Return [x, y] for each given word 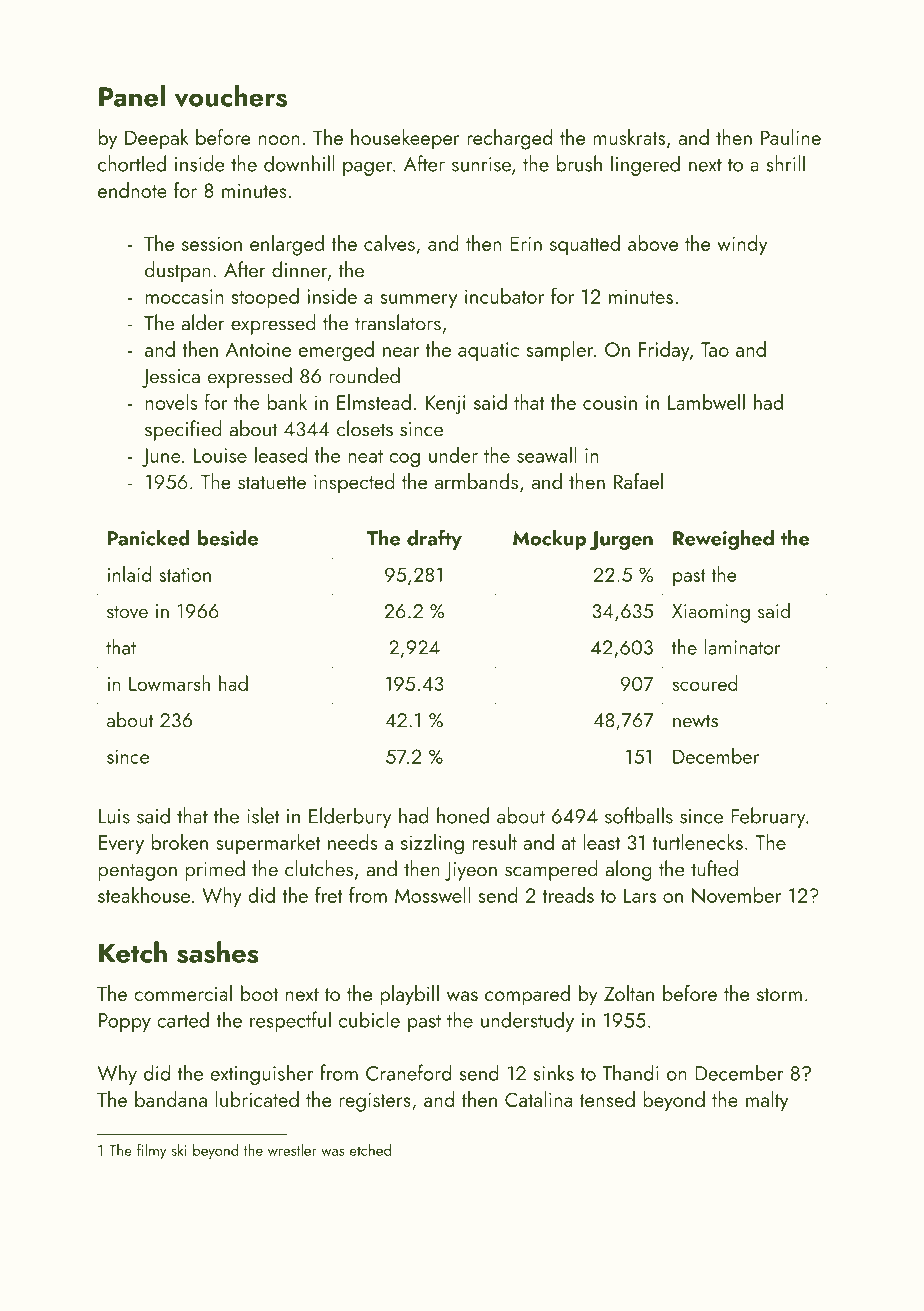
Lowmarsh [169, 683]
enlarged [287, 245]
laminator [743, 647]
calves [389, 243]
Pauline [791, 137]
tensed [607, 1099]
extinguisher [261, 1074]
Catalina [539, 1099]
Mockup [549, 540]
